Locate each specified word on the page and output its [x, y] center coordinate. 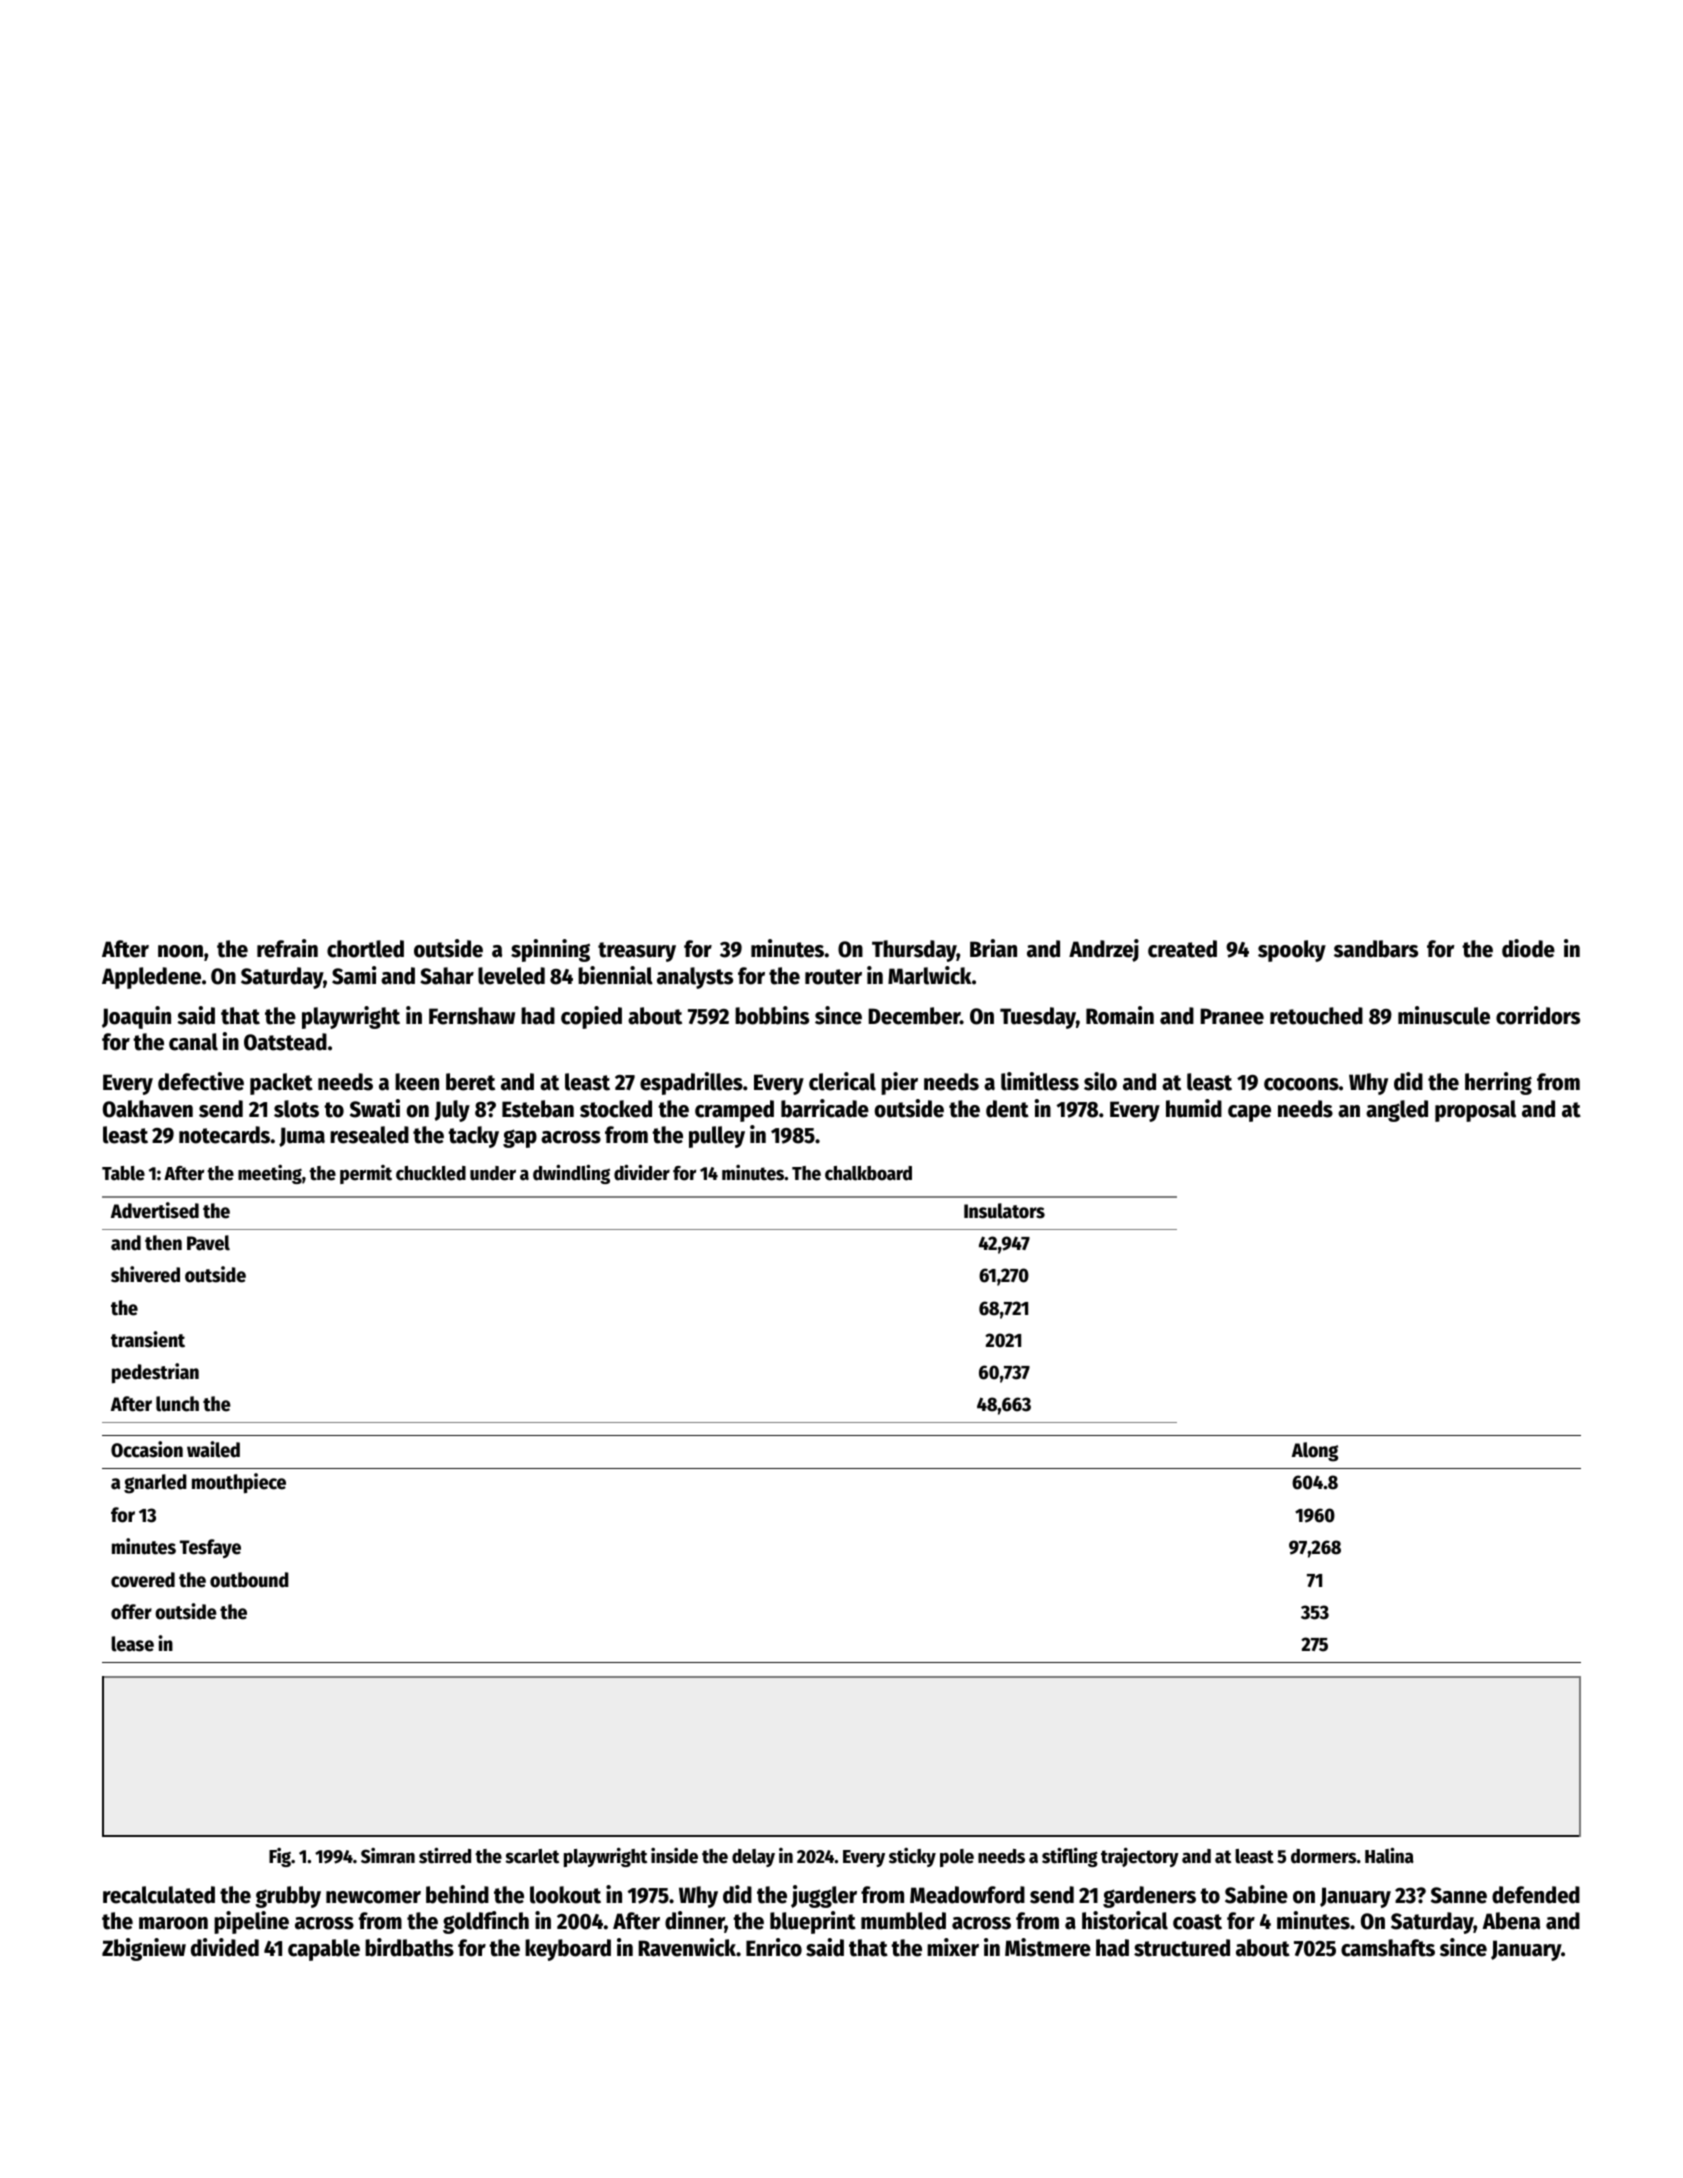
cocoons [1301, 1084]
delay [753, 1858]
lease [132, 1644]
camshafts [1388, 1948]
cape [1249, 1113]
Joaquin [136, 1017]
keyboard [568, 1950]
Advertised [155, 1210]
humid [1194, 1108]
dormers [1323, 1856]
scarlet [532, 1856]
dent [1007, 1109]
